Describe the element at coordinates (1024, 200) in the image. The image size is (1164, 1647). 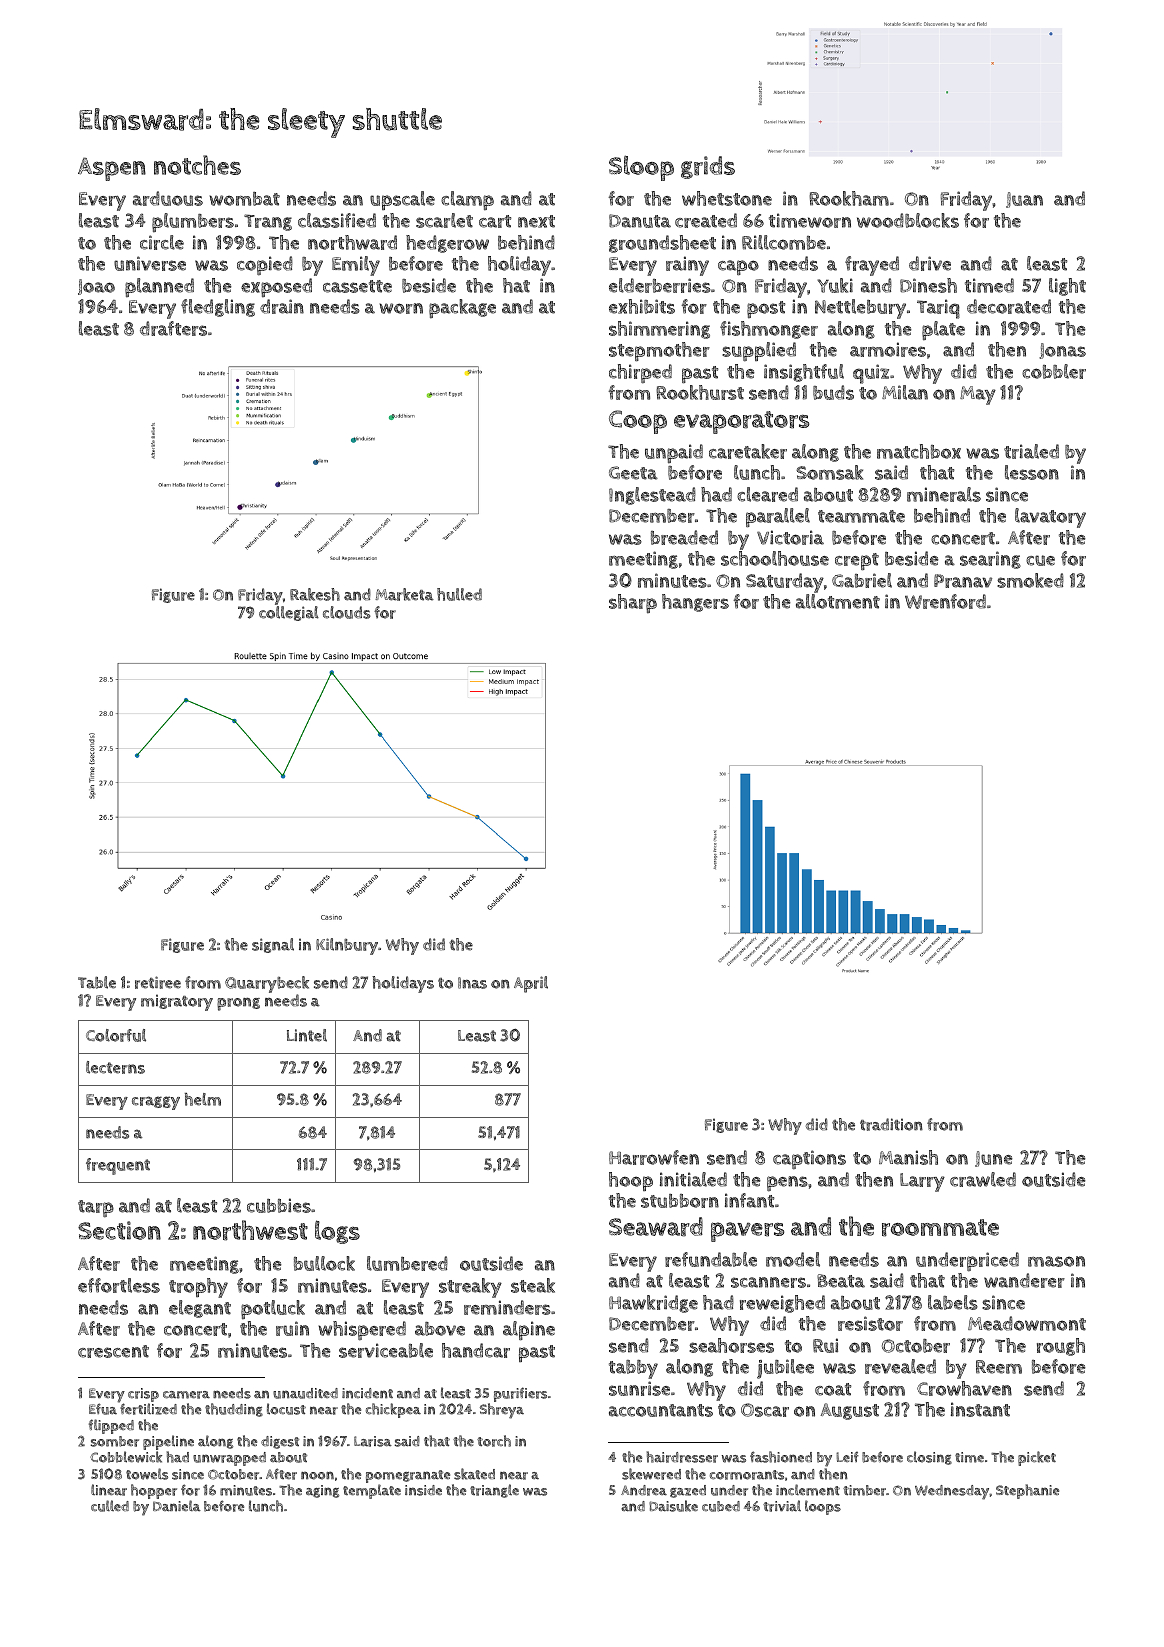
I see `Juan` at that location.
